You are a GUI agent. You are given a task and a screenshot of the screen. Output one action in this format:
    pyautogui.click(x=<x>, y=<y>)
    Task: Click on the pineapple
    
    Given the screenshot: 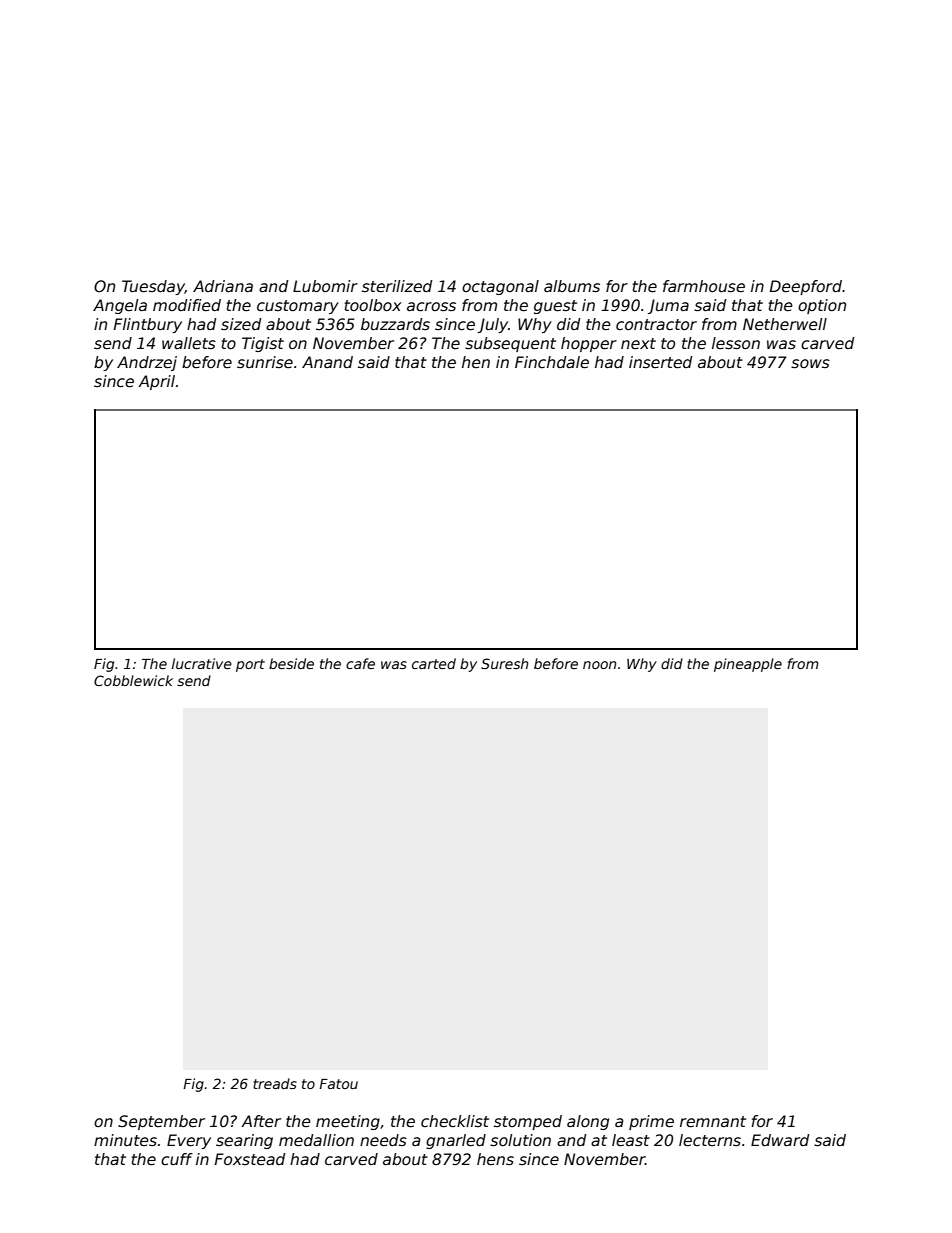 What is the action you would take?
    pyautogui.click(x=748, y=665)
